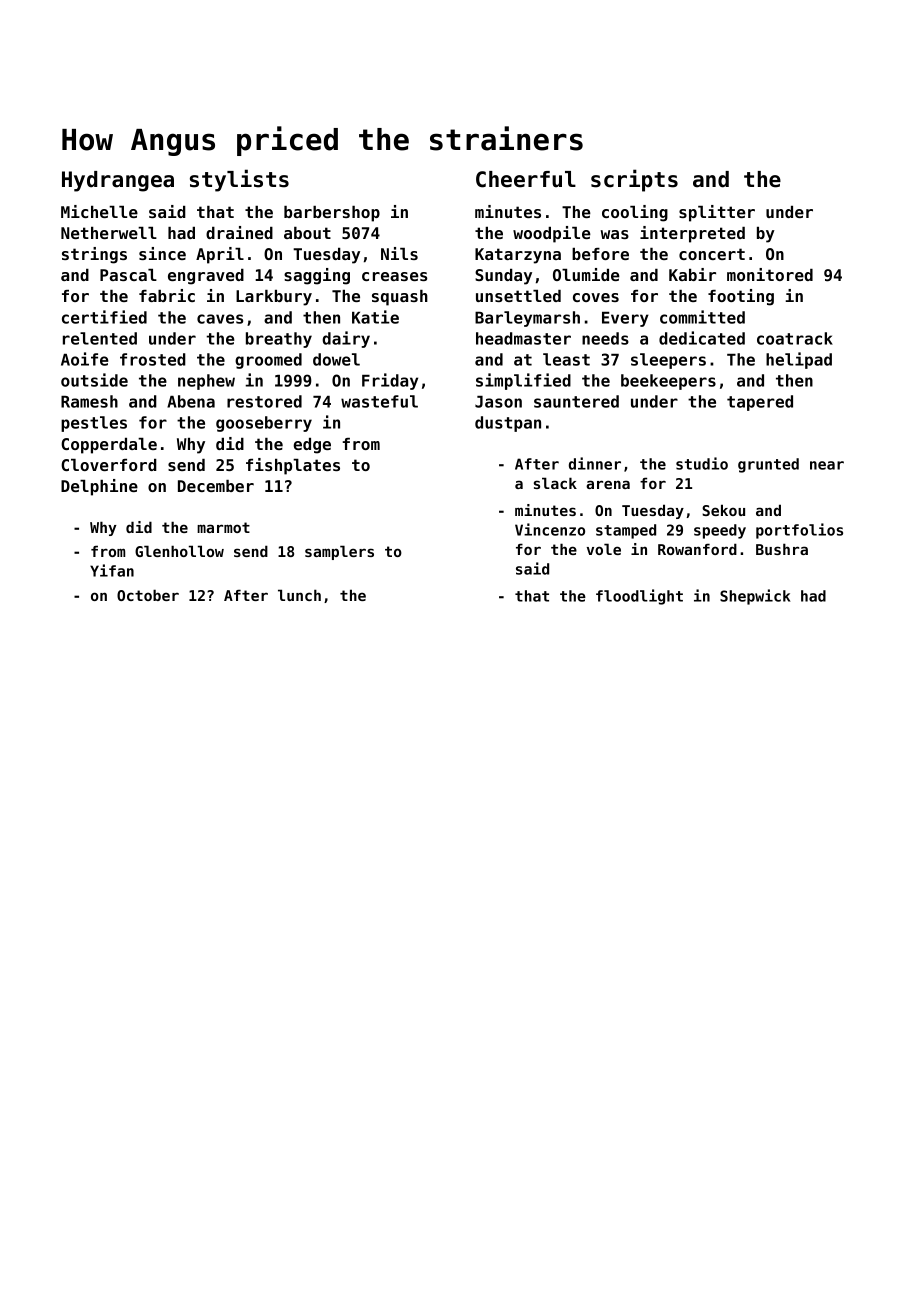 The image size is (908, 1316). I want to click on Kabir, so click(692, 274).
